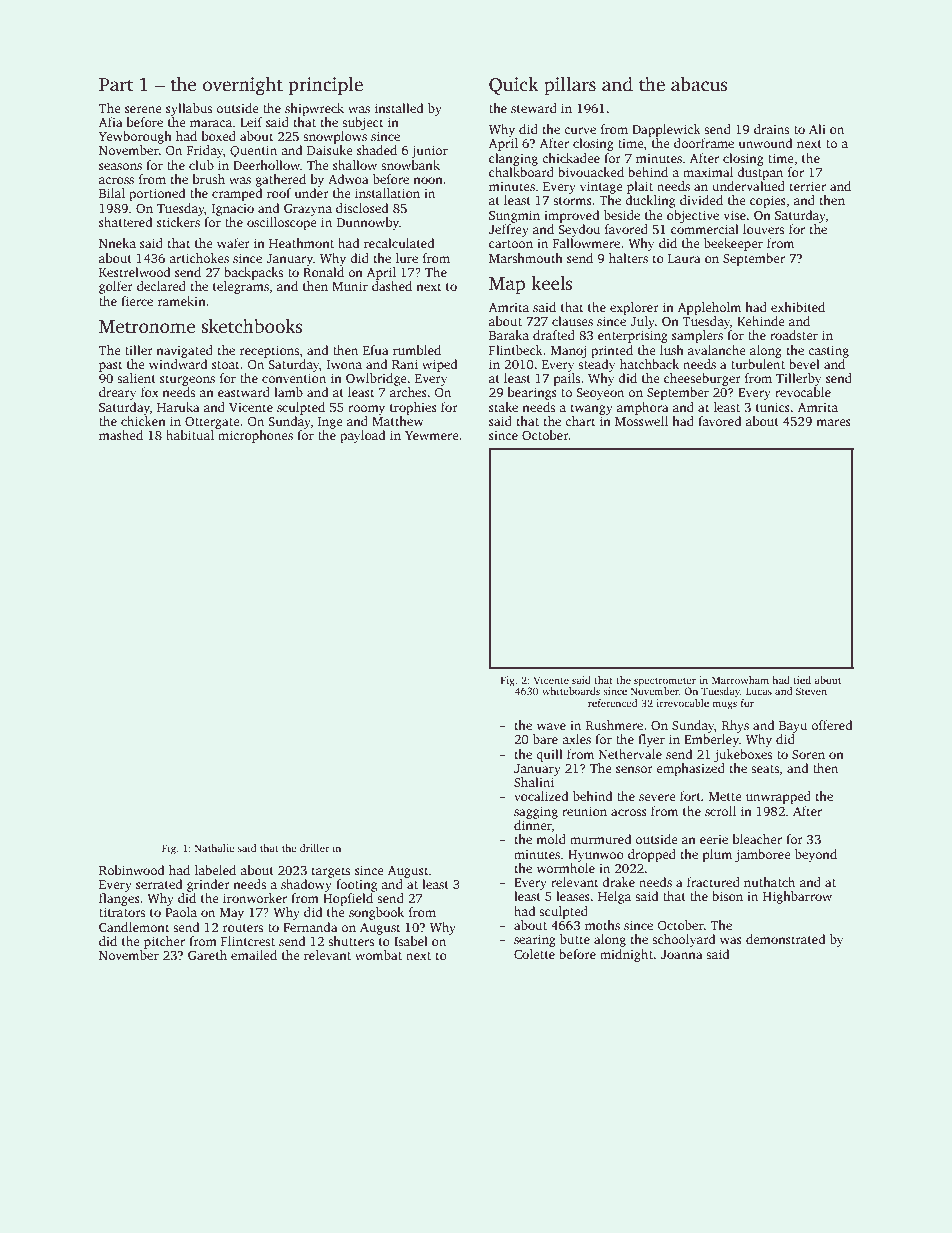 This image has width=952, height=1233. Describe the element at coordinates (833, 422) in the image. I see `mares` at that location.
